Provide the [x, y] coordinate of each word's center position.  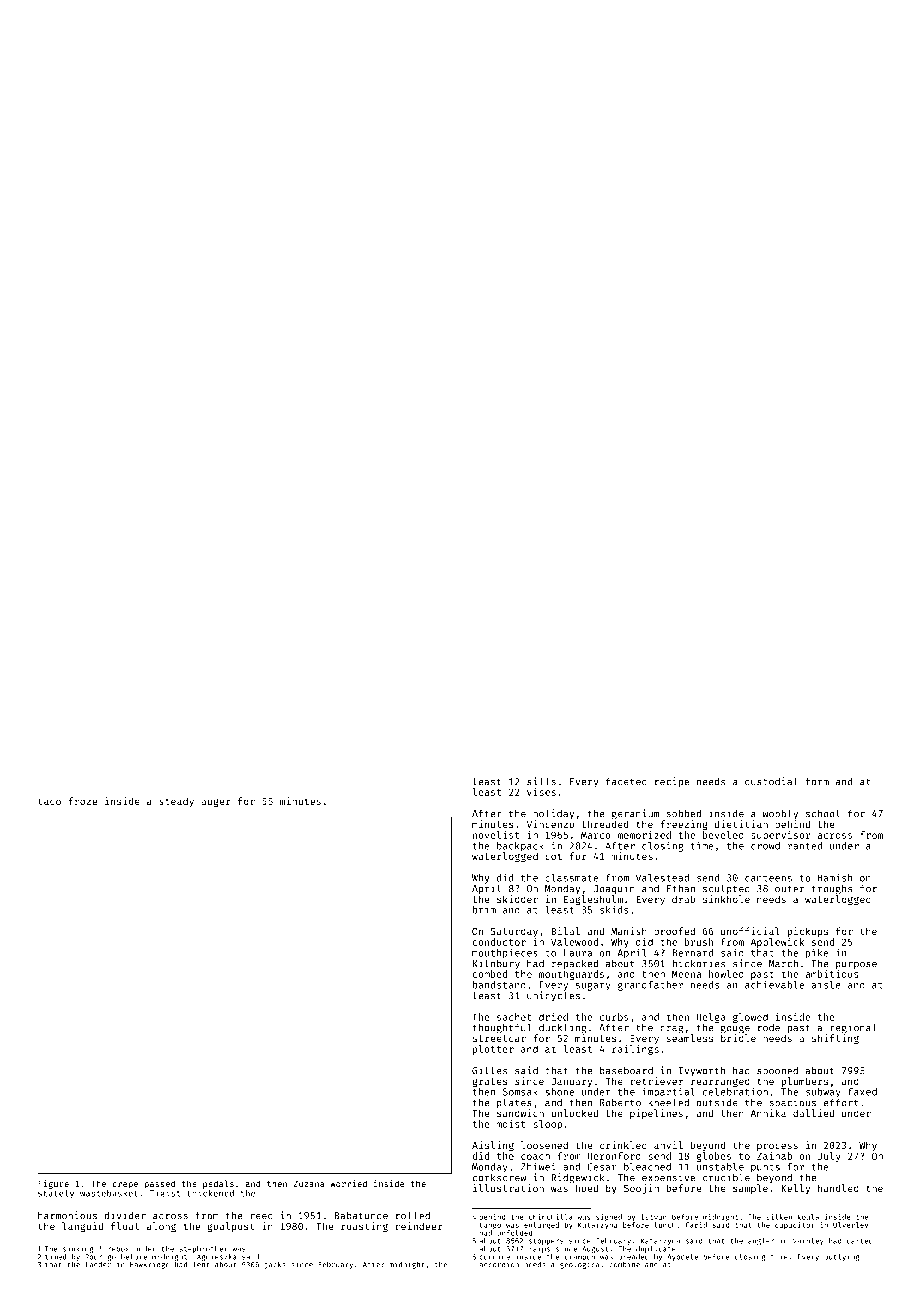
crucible [726, 1177]
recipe [672, 782]
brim [484, 910]
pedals [218, 1184]
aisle [826, 985]
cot [553, 856]
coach [535, 1156]
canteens [768, 878]
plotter [493, 1050]
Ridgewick [577, 1178]
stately [56, 1194]
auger [216, 803]
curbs [614, 1017]
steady [176, 802]
